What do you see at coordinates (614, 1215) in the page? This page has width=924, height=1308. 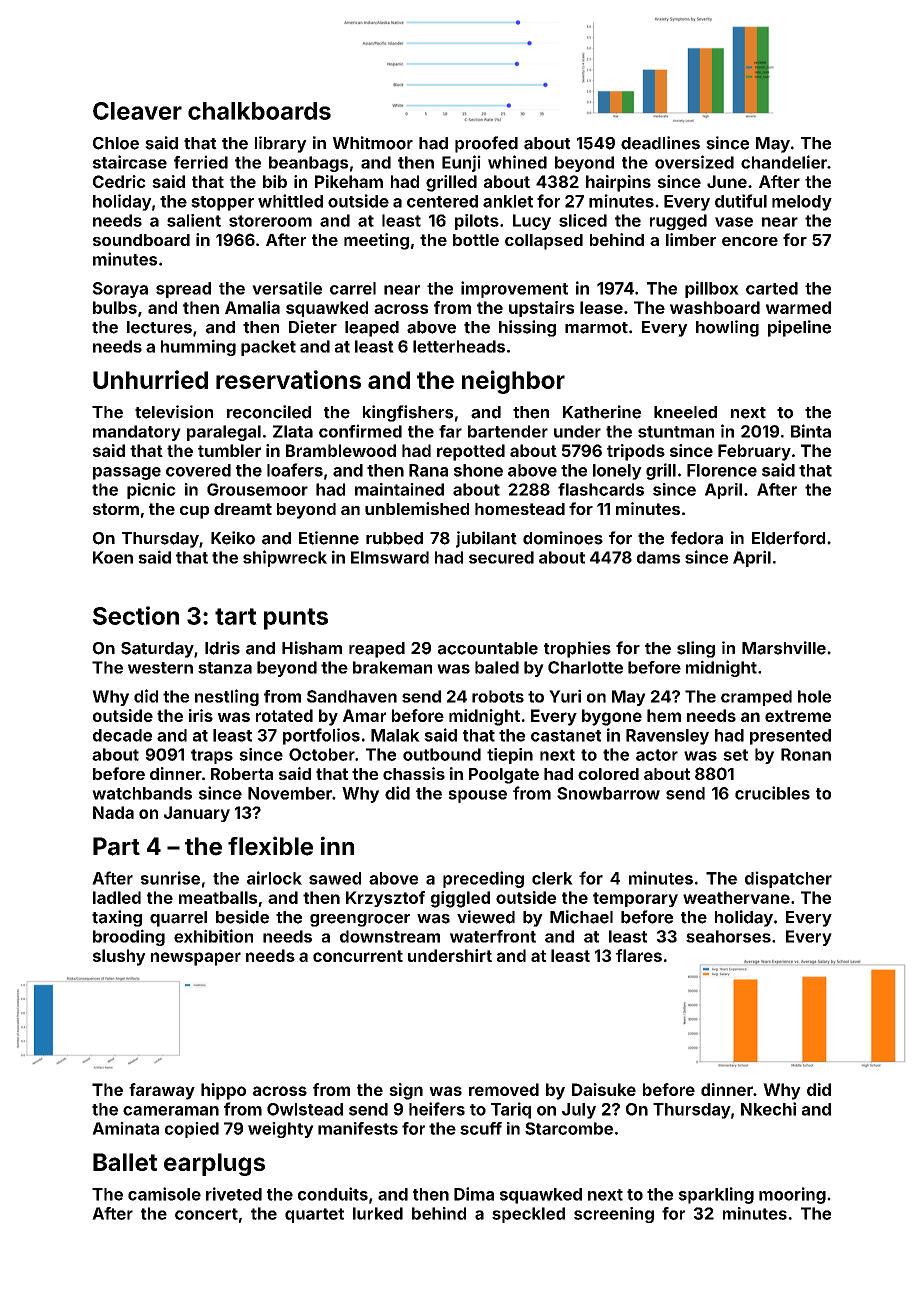 I see `screening` at bounding box center [614, 1215].
